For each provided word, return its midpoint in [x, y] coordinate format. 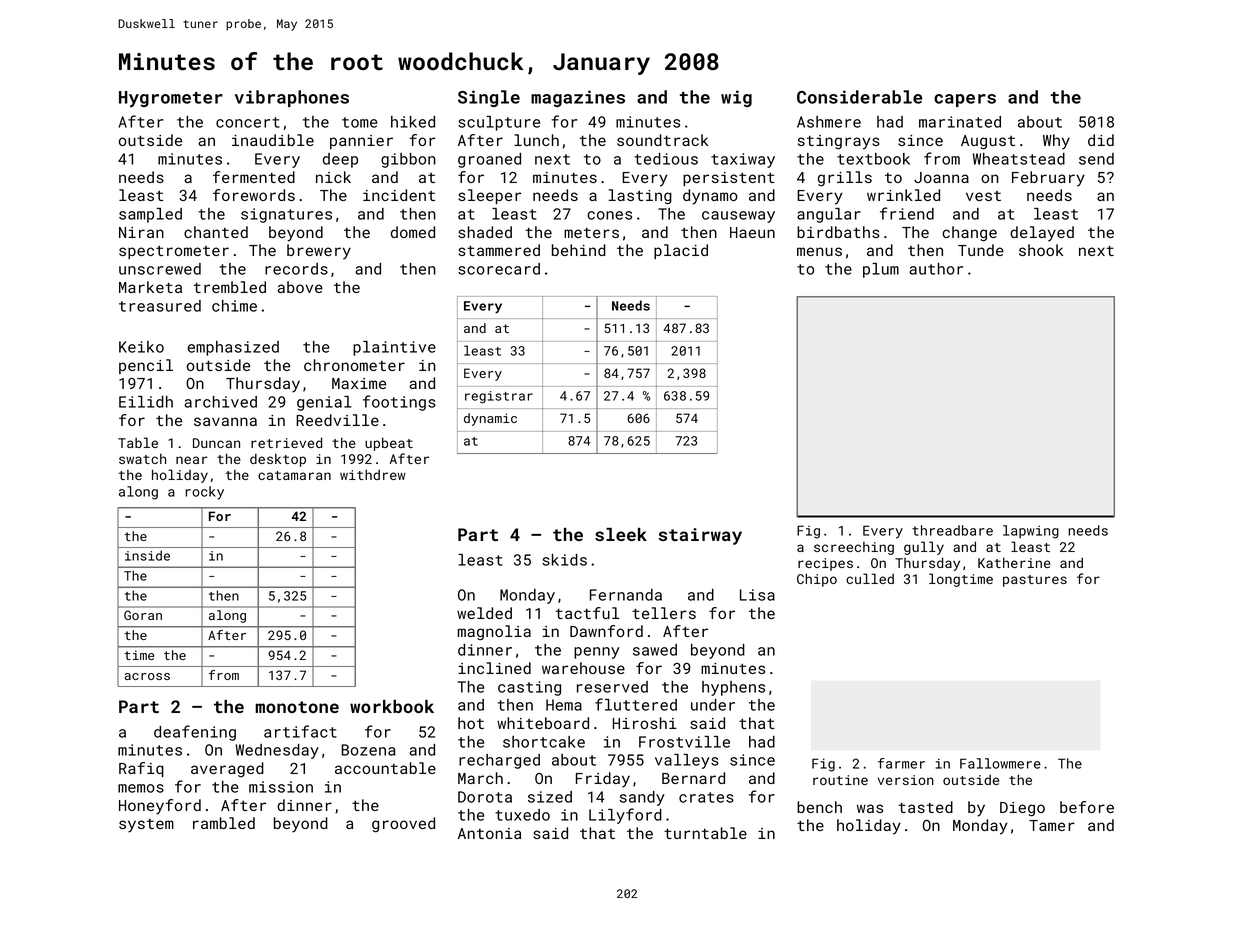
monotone [297, 707]
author [936, 269]
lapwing [1031, 532]
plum [881, 270]
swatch [142, 459]
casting [529, 688]
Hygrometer [171, 99]
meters [591, 233]
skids [564, 560]
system [146, 826]
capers [965, 100]
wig [736, 98]
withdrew [373, 474]
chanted [216, 232]
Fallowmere [1000, 763]
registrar [499, 397]
